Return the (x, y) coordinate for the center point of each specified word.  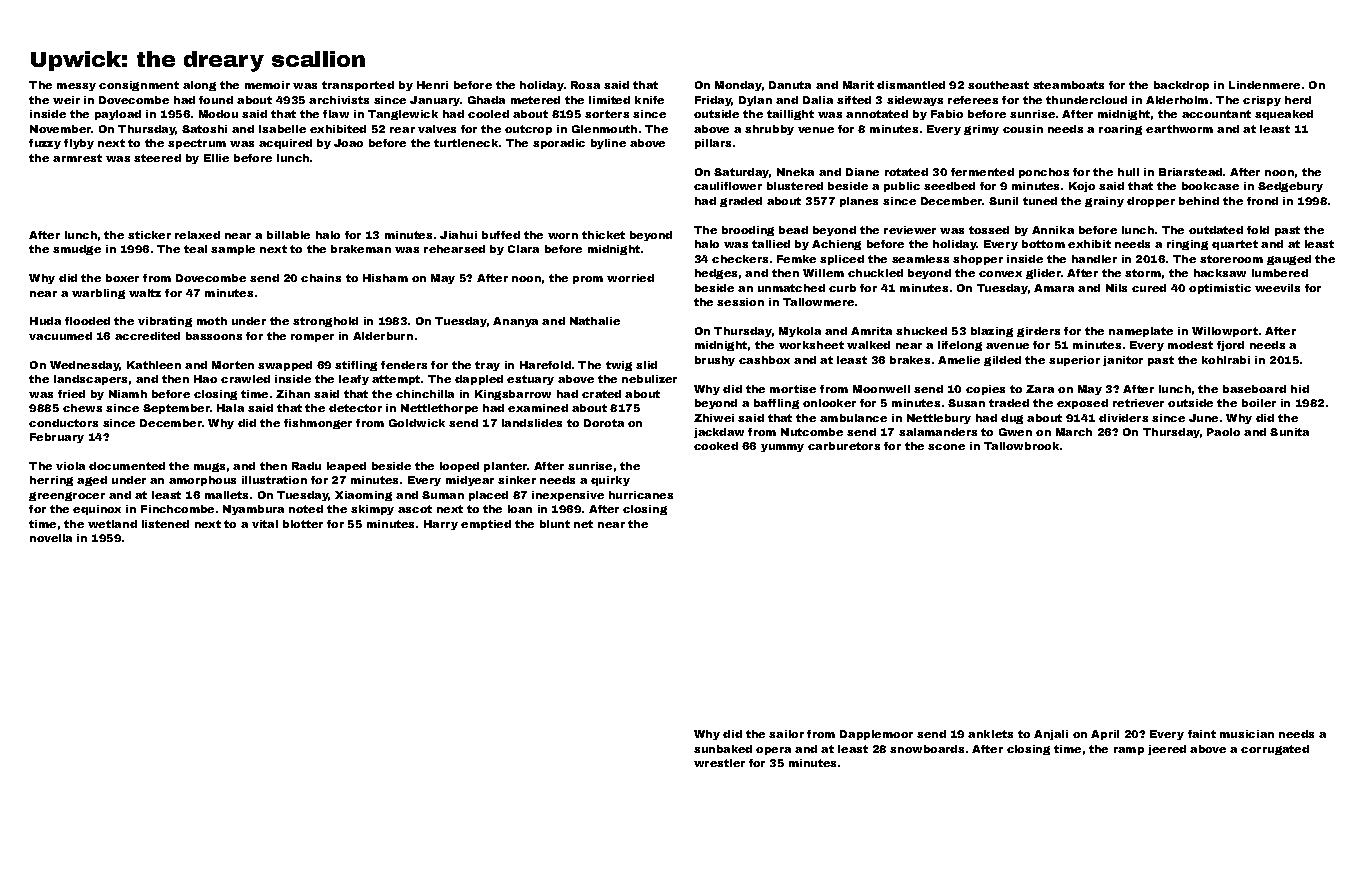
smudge (77, 250)
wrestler (719, 763)
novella (51, 538)
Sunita (1289, 432)
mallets (226, 495)
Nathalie (595, 321)
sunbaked (723, 749)
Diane (862, 172)
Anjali (1051, 735)
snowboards (927, 749)
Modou (218, 114)
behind (1199, 201)
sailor (786, 734)
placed (488, 496)
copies (985, 390)
